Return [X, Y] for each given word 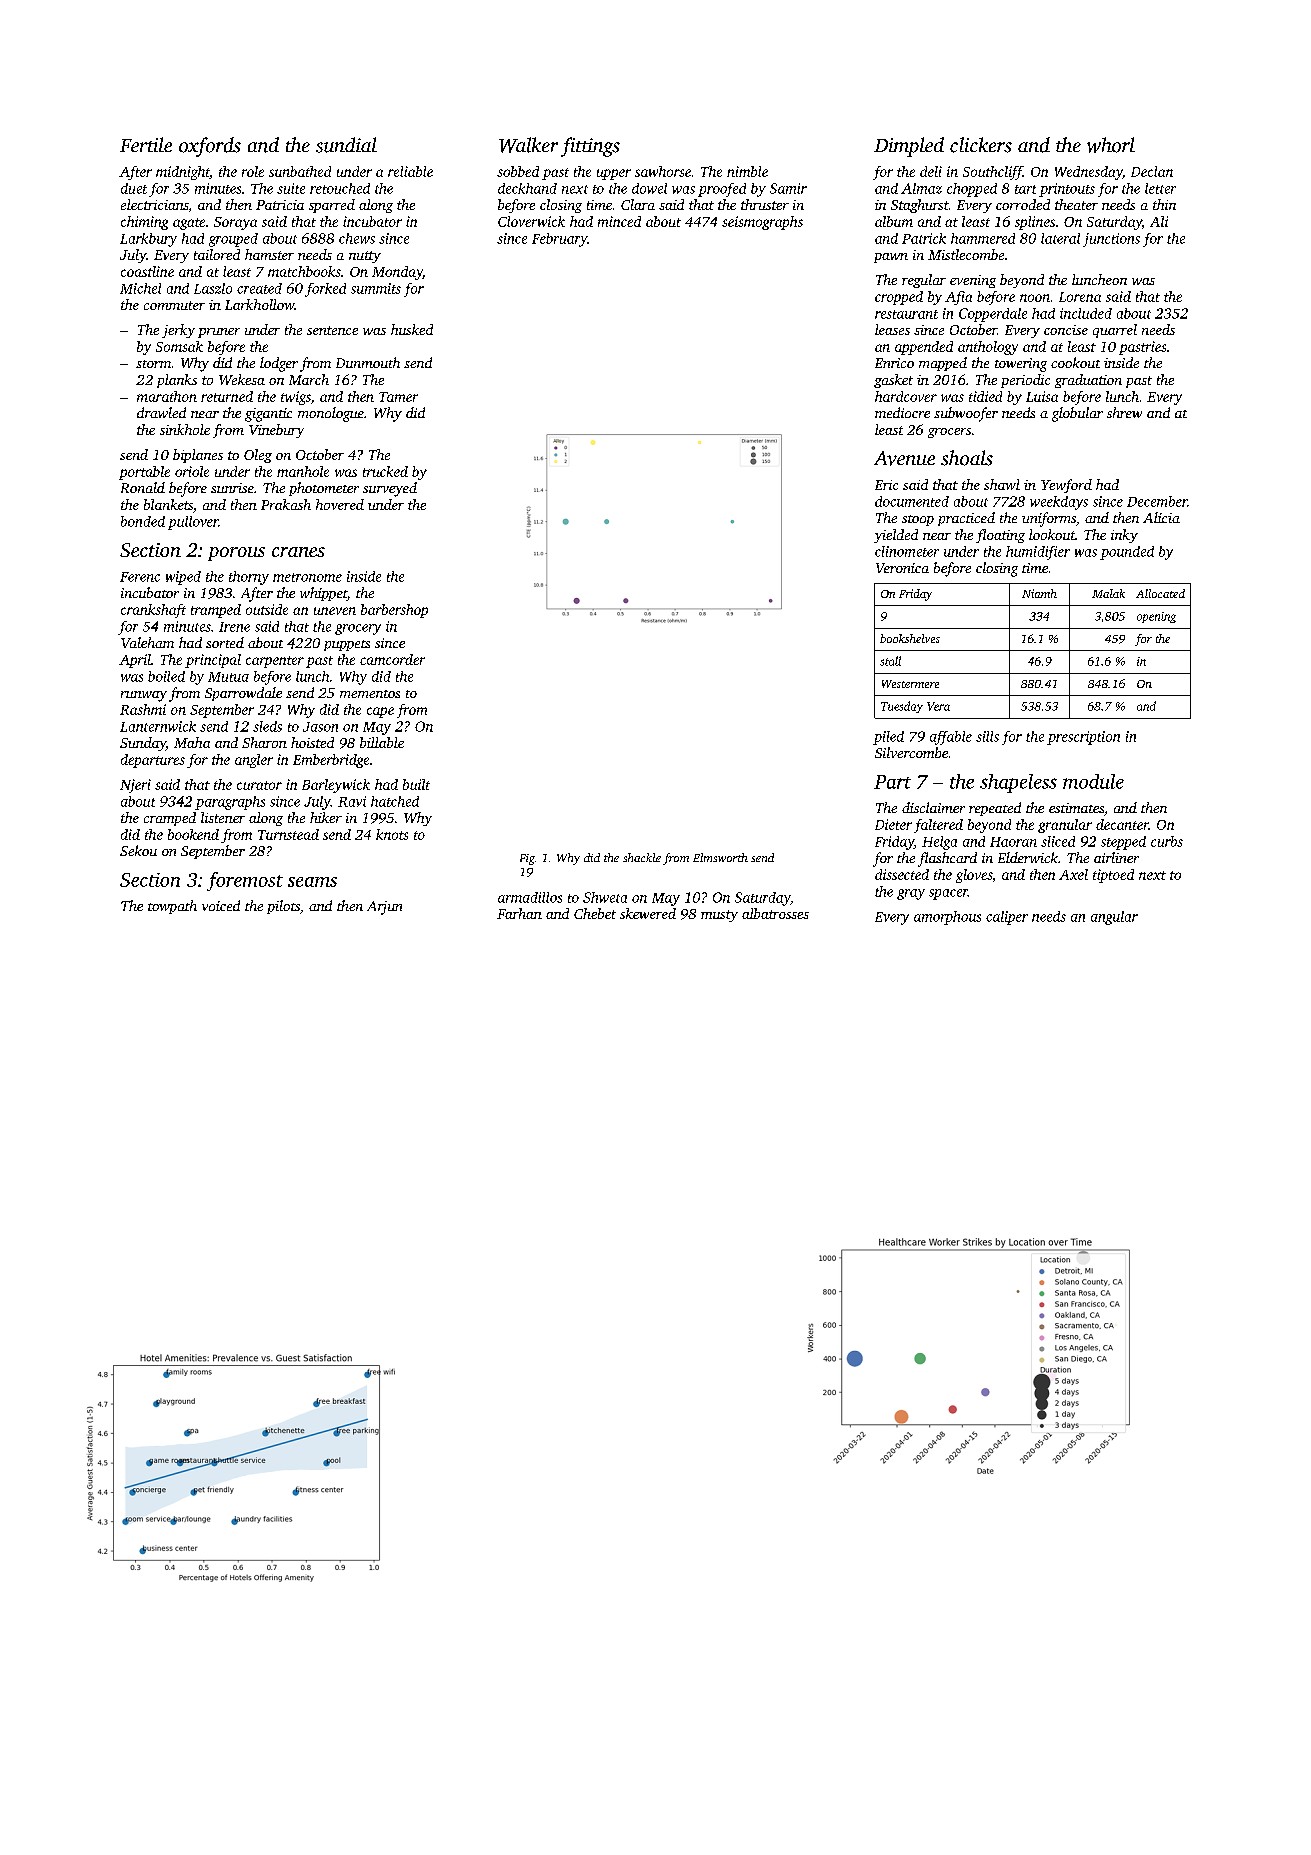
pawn [891, 258]
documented [912, 501]
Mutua [228, 677]
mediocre [902, 412]
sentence [332, 330]
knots [392, 834]
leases [892, 329]
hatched [395, 801]
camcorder [392, 659]
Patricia [280, 205]
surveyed [390, 489]
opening [1156, 617]
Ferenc [140, 577]
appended [924, 348]
